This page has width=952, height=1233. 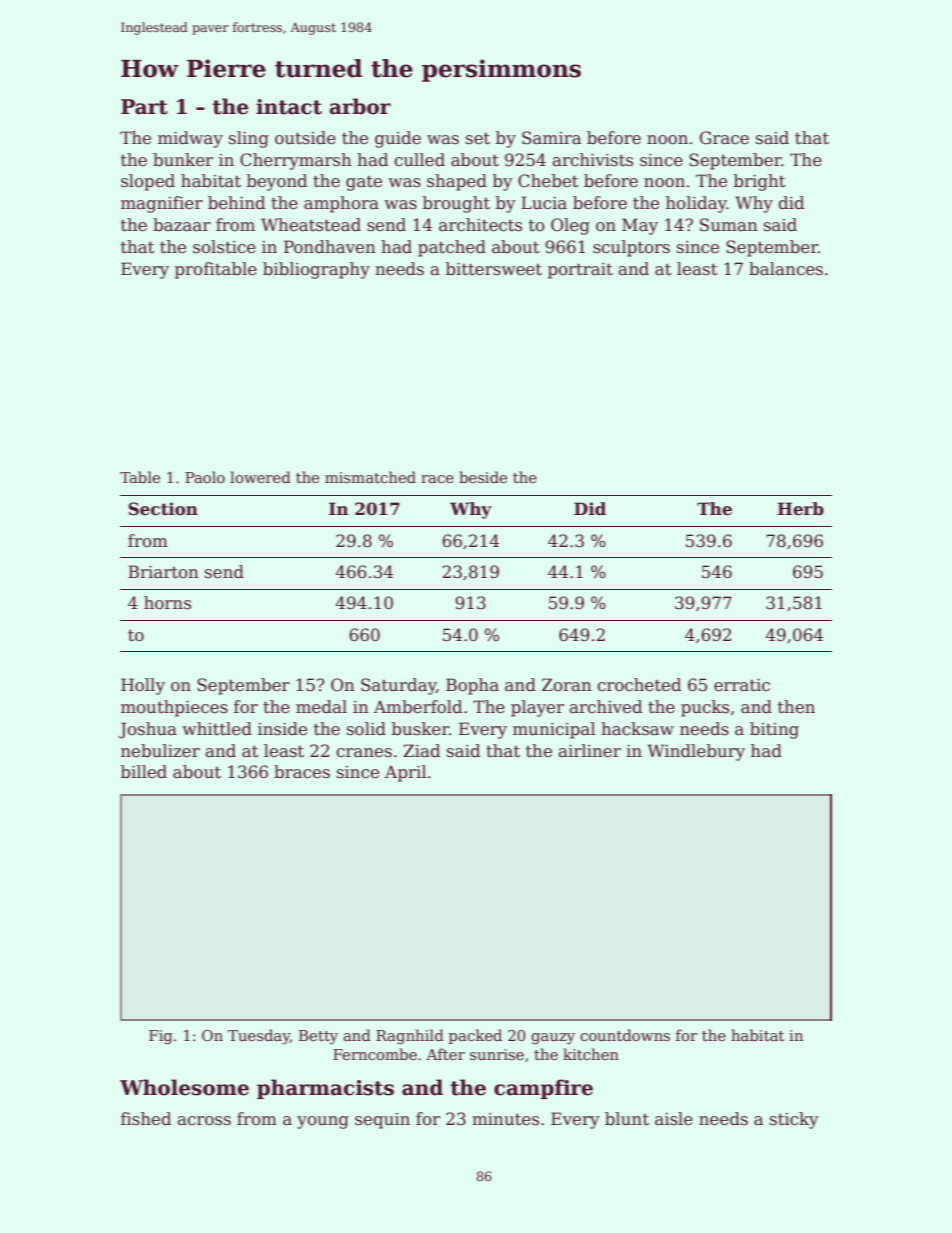 What do you see at coordinates (205, 477) in the page?
I see `Paolo` at bounding box center [205, 477].
